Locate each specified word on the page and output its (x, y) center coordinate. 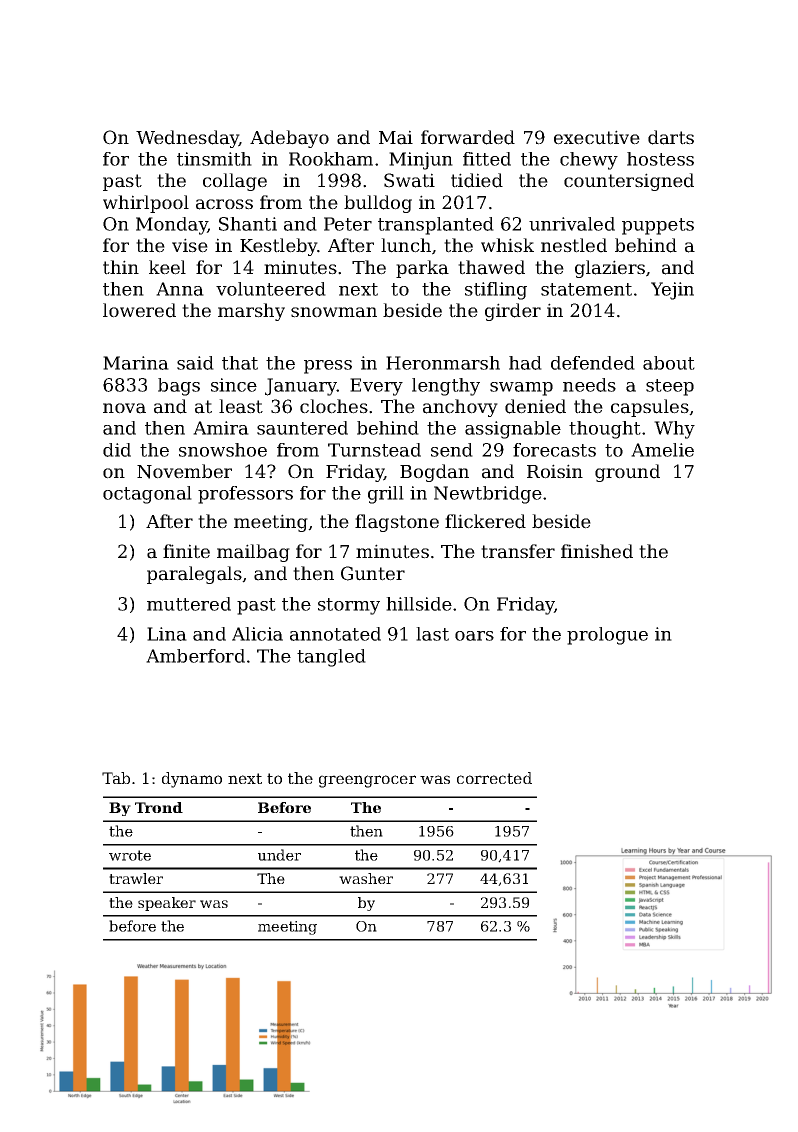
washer (366, 878)
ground (627, 473)
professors (245, 495)
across (224, 204)
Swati (409, 180)
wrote (130, 855)
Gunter (373, 573)
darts (671, 137)
